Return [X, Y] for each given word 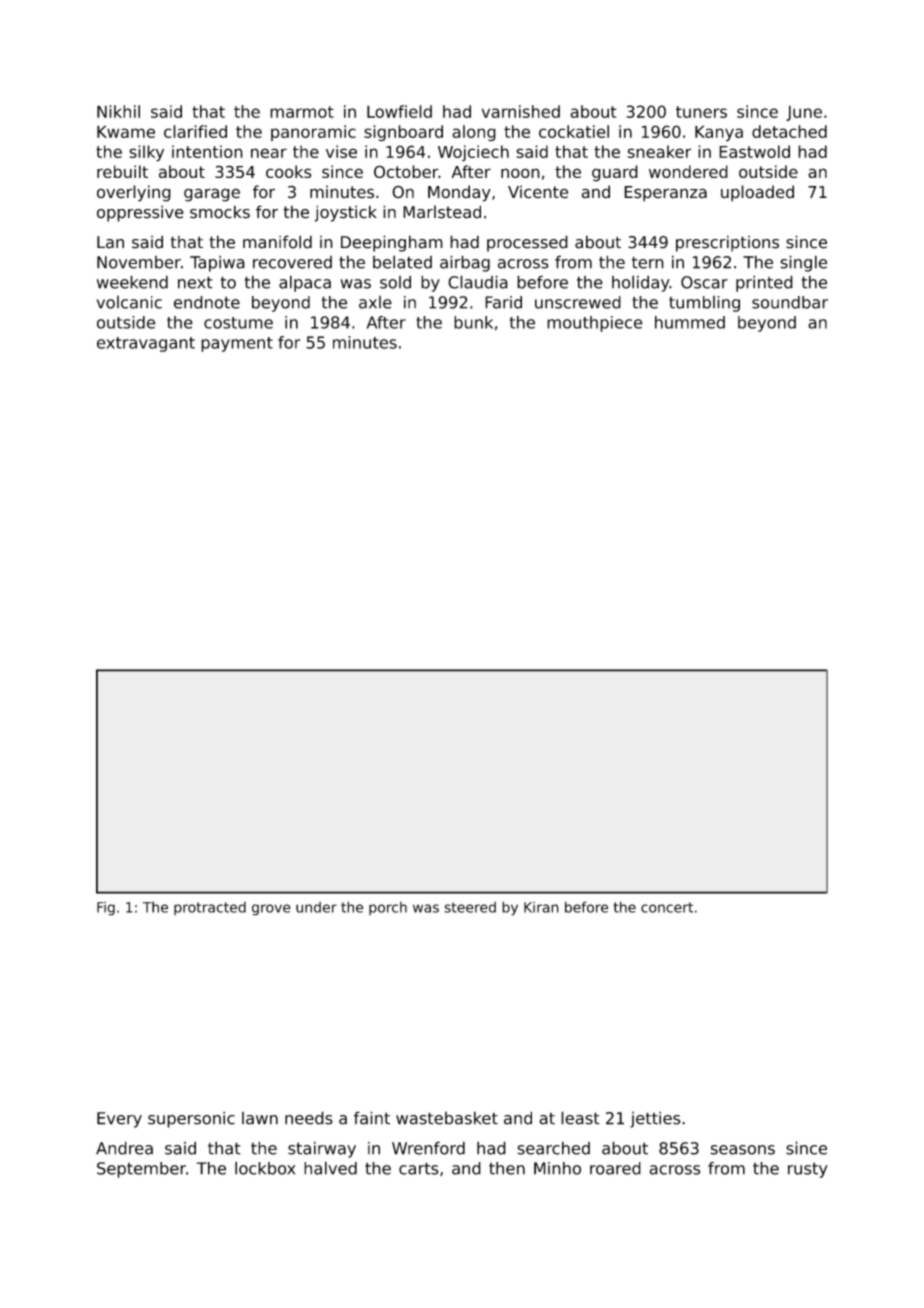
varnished [521, 111]
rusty [808, 1170]
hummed [690, 322]
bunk [473, 322]
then [507, 1168]
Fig [106, 909]
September [141, 1170]
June [804, 113]
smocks [220, 212]
